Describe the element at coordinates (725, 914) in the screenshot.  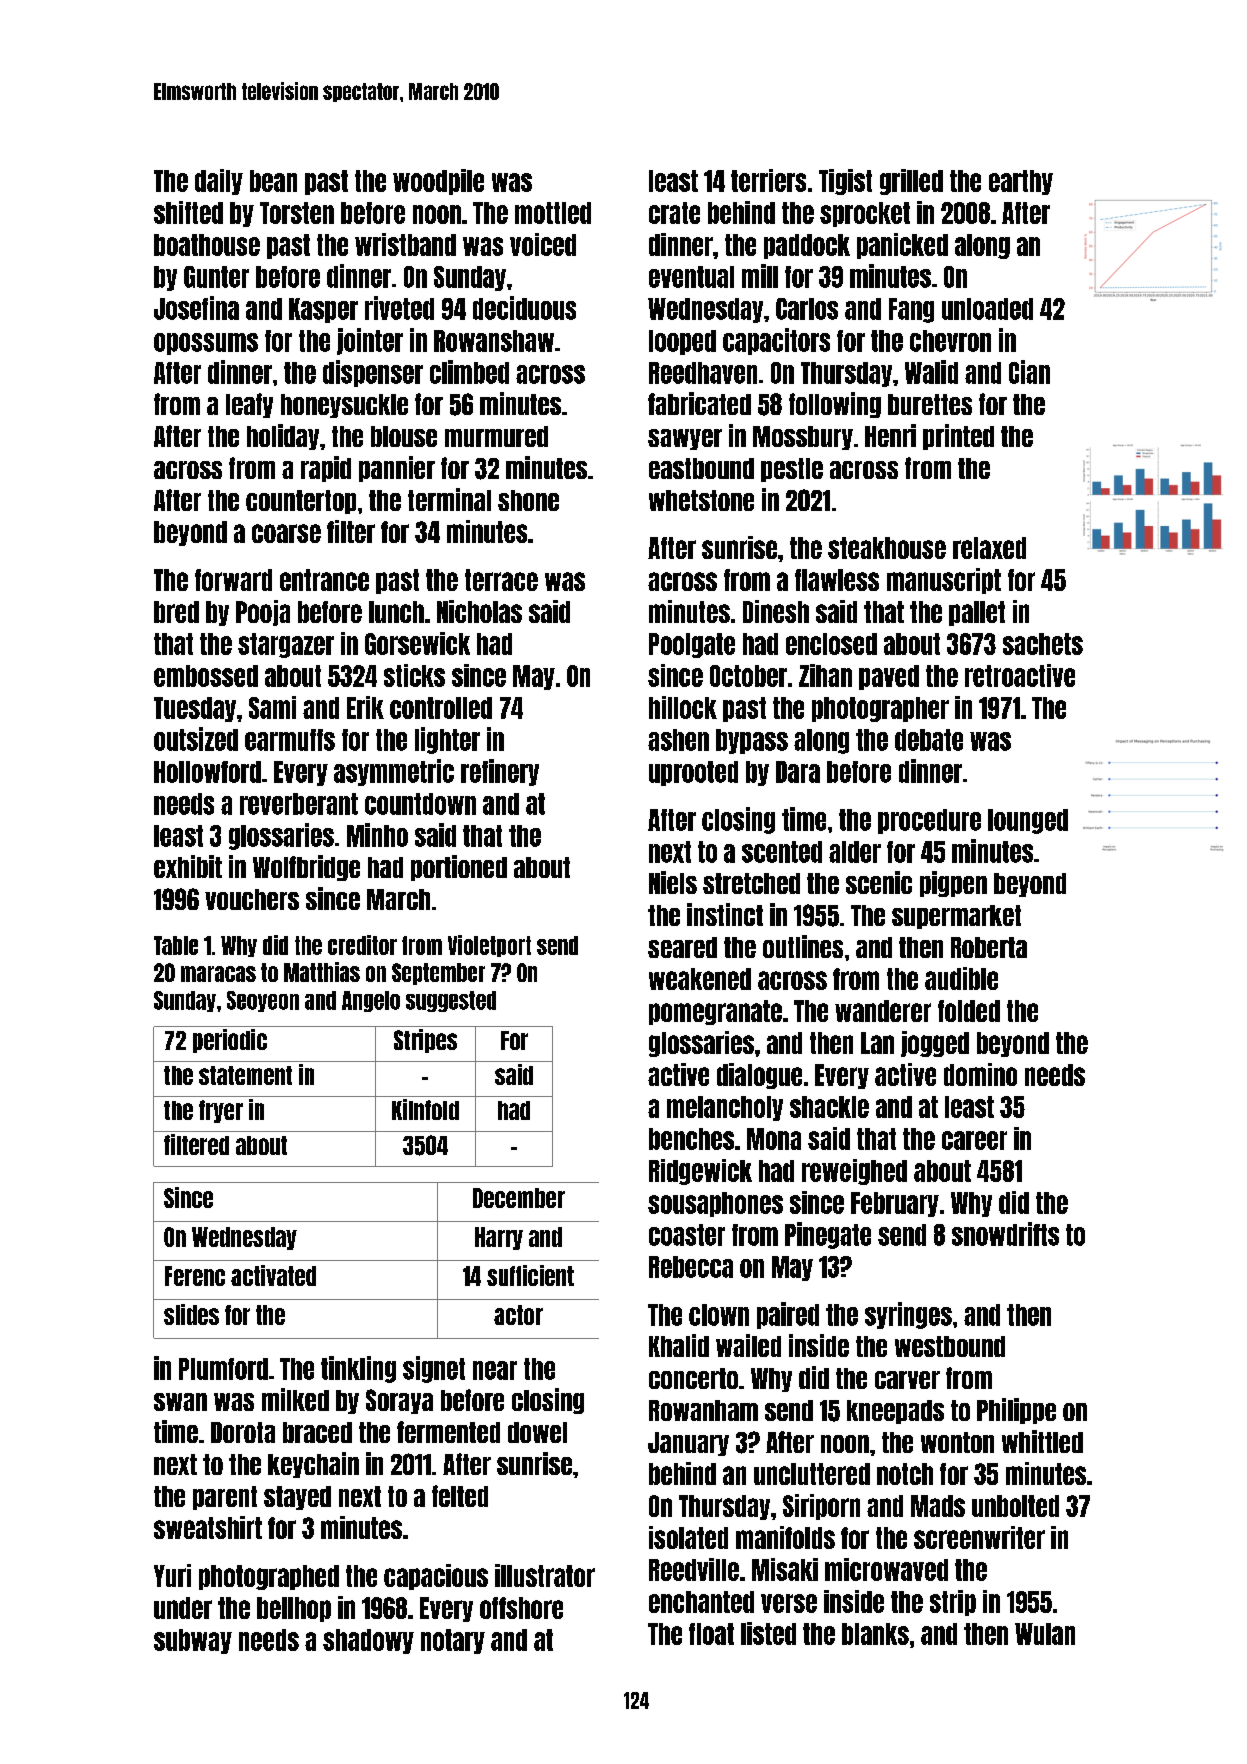
I see `instinct` at that location.
